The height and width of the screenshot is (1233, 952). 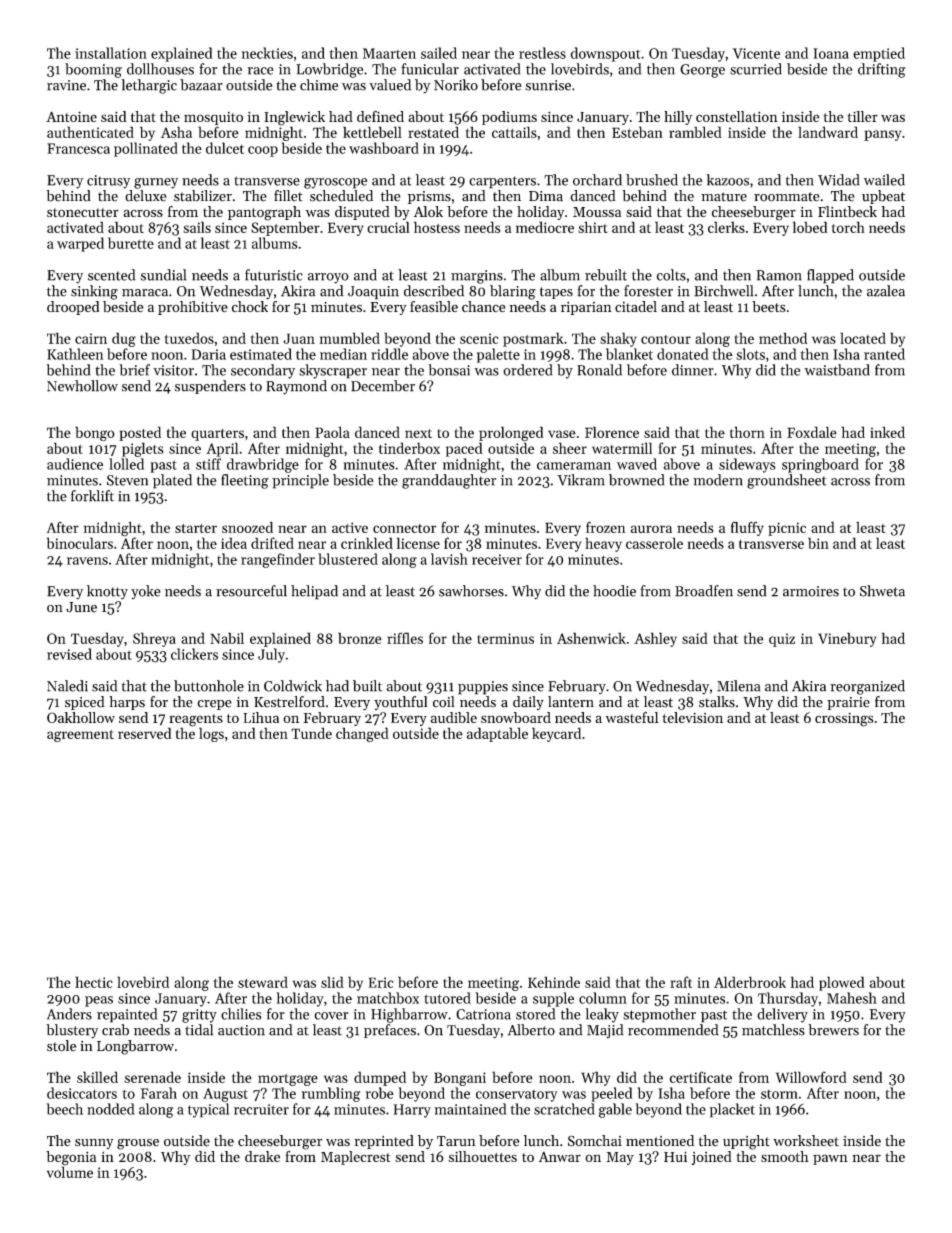 I want to click on bongo, so click(x=95, y=433).
